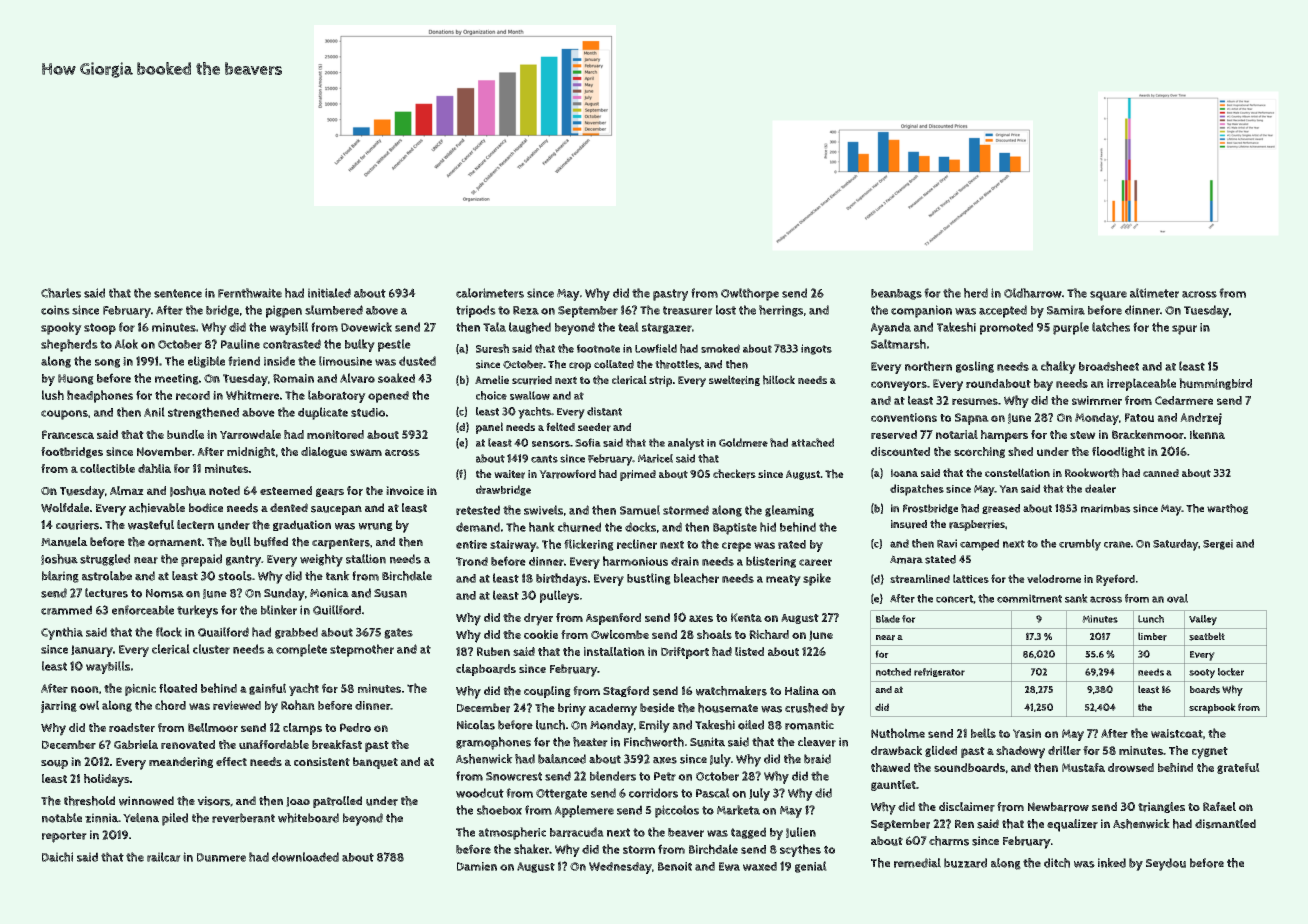 This page has width=1308, height=924. What do you see at coordinates (1215, 384) in the page?
I see `hummingbird` at bounding box center [1215, 384].
